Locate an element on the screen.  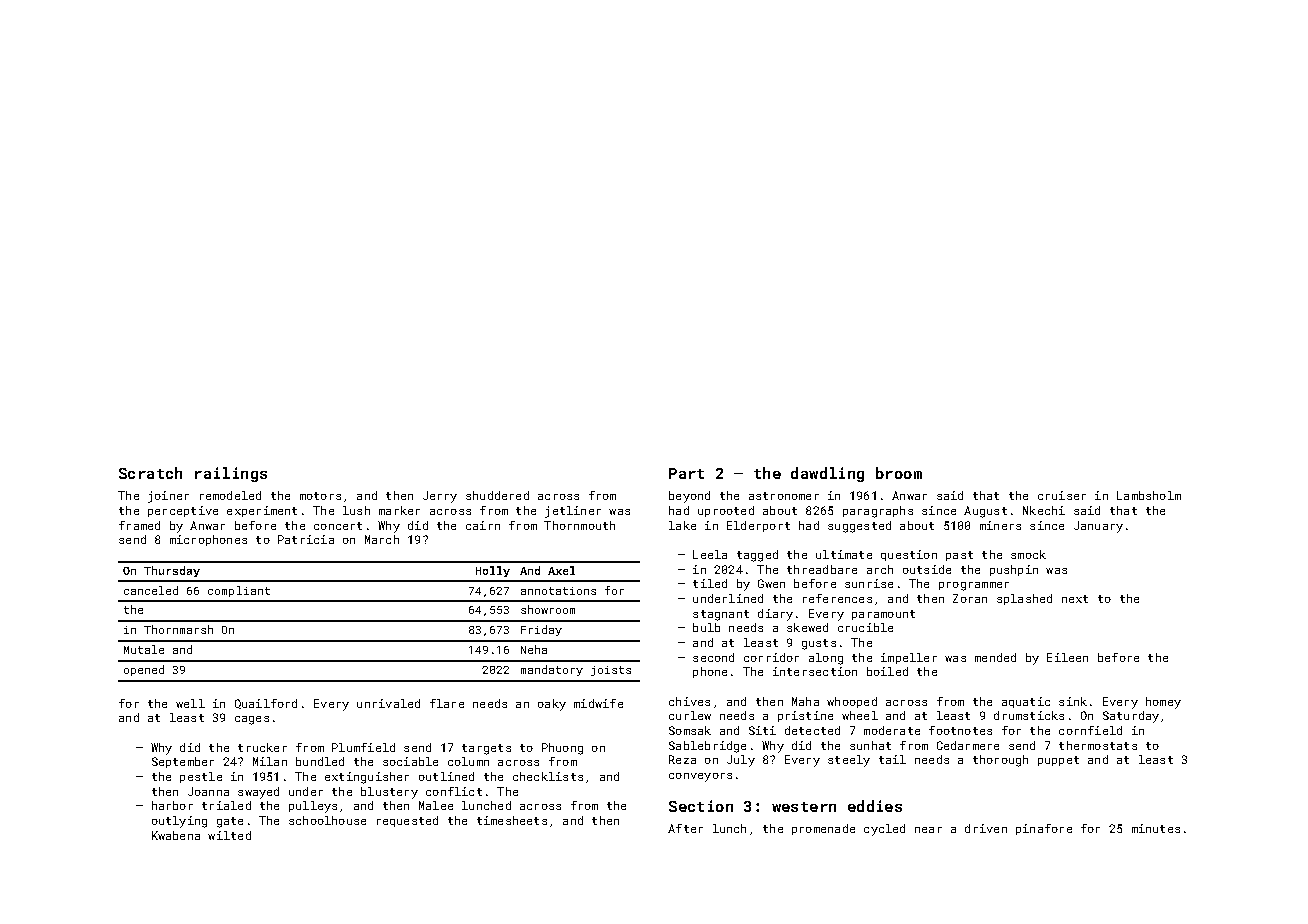
broom is located at coordinates (899, 473).
